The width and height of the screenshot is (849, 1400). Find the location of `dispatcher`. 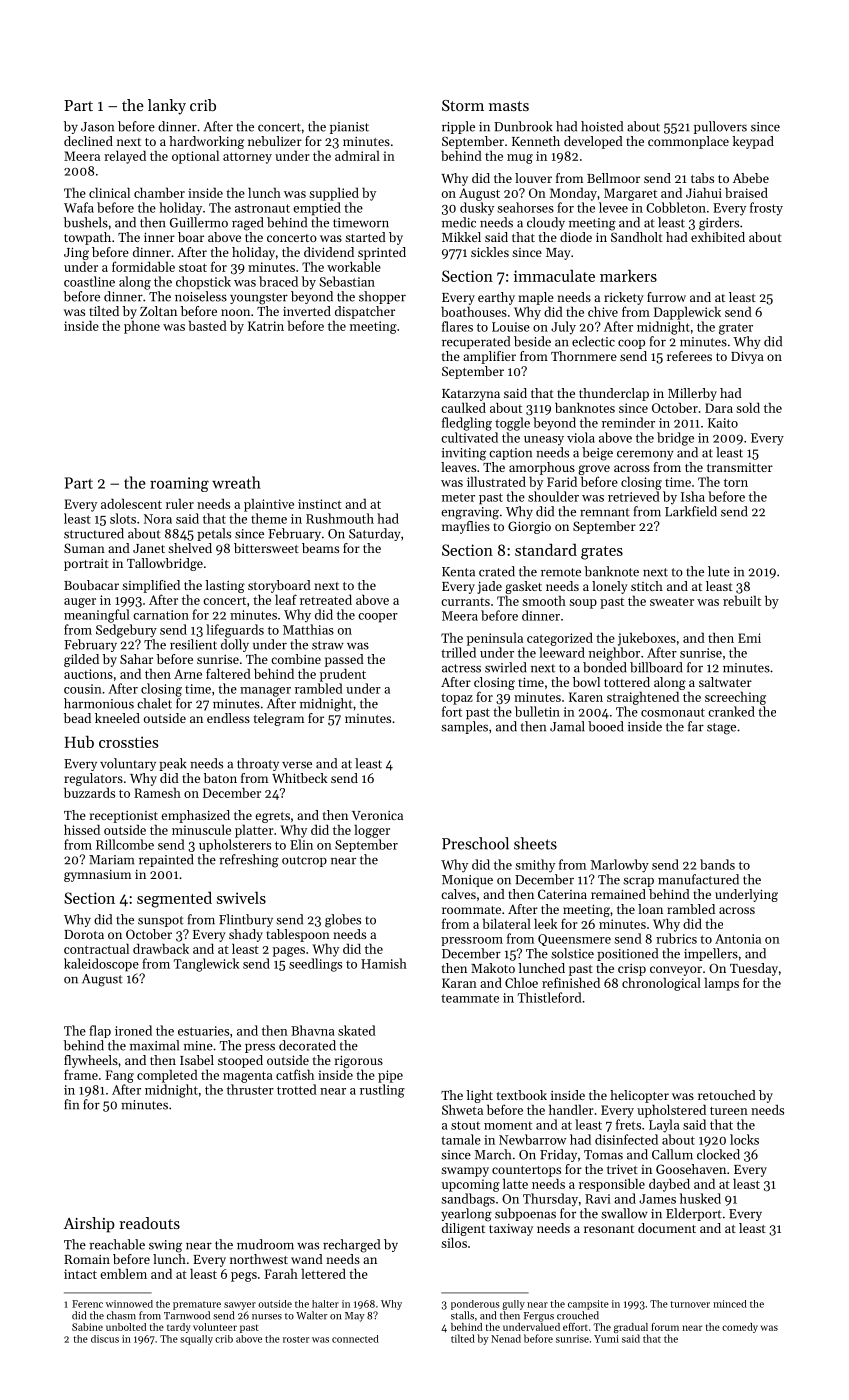

dispatcher is located at coordinates (365, 312).
